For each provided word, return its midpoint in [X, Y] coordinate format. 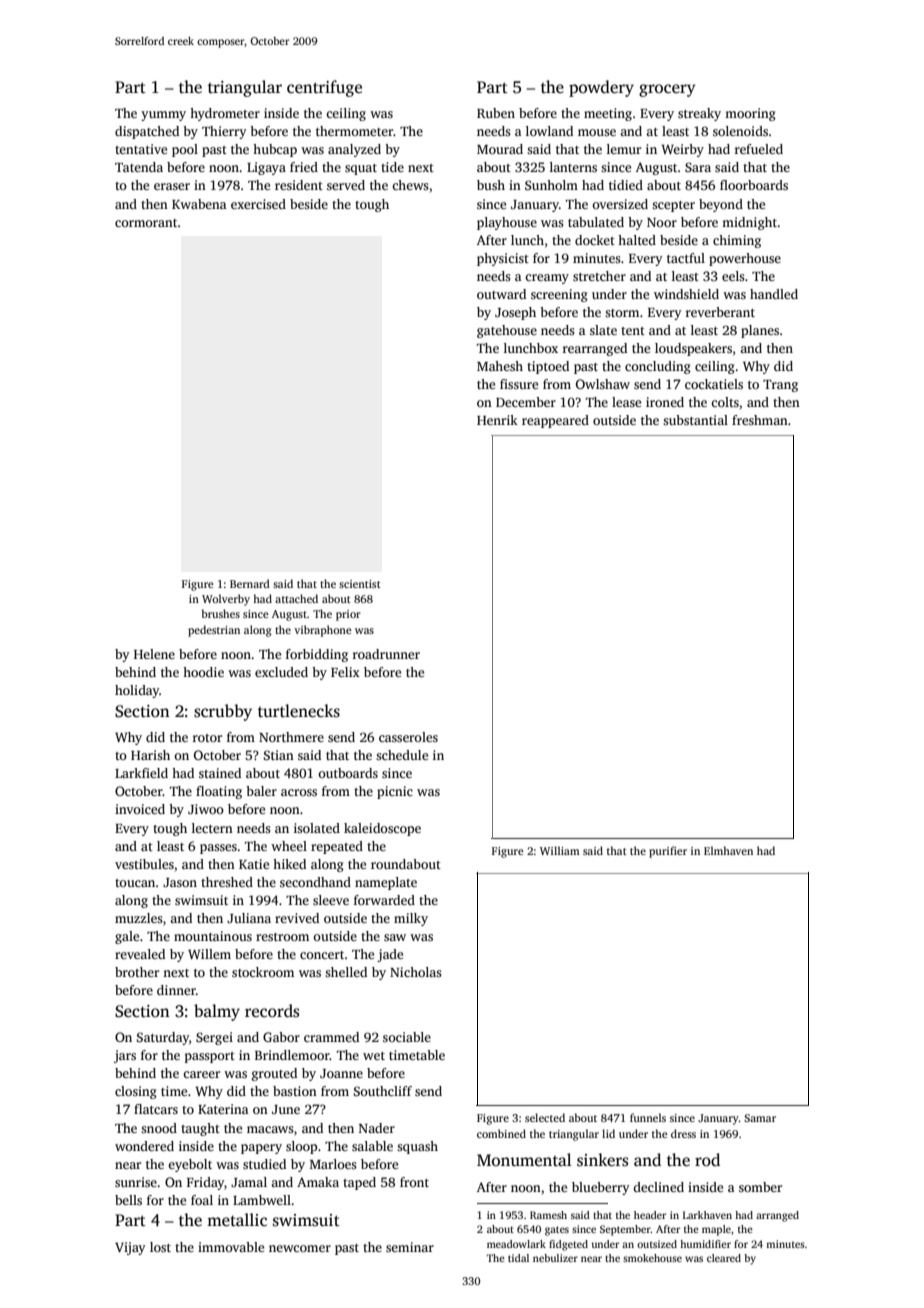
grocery [667, 90]
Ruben [496, 113]
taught [200, 1129]
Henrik [497, 420]
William [560, 850]
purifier [668, 852]
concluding [658, 367]
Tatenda [139, 167]
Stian [279, 755]
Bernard [250, 583]
